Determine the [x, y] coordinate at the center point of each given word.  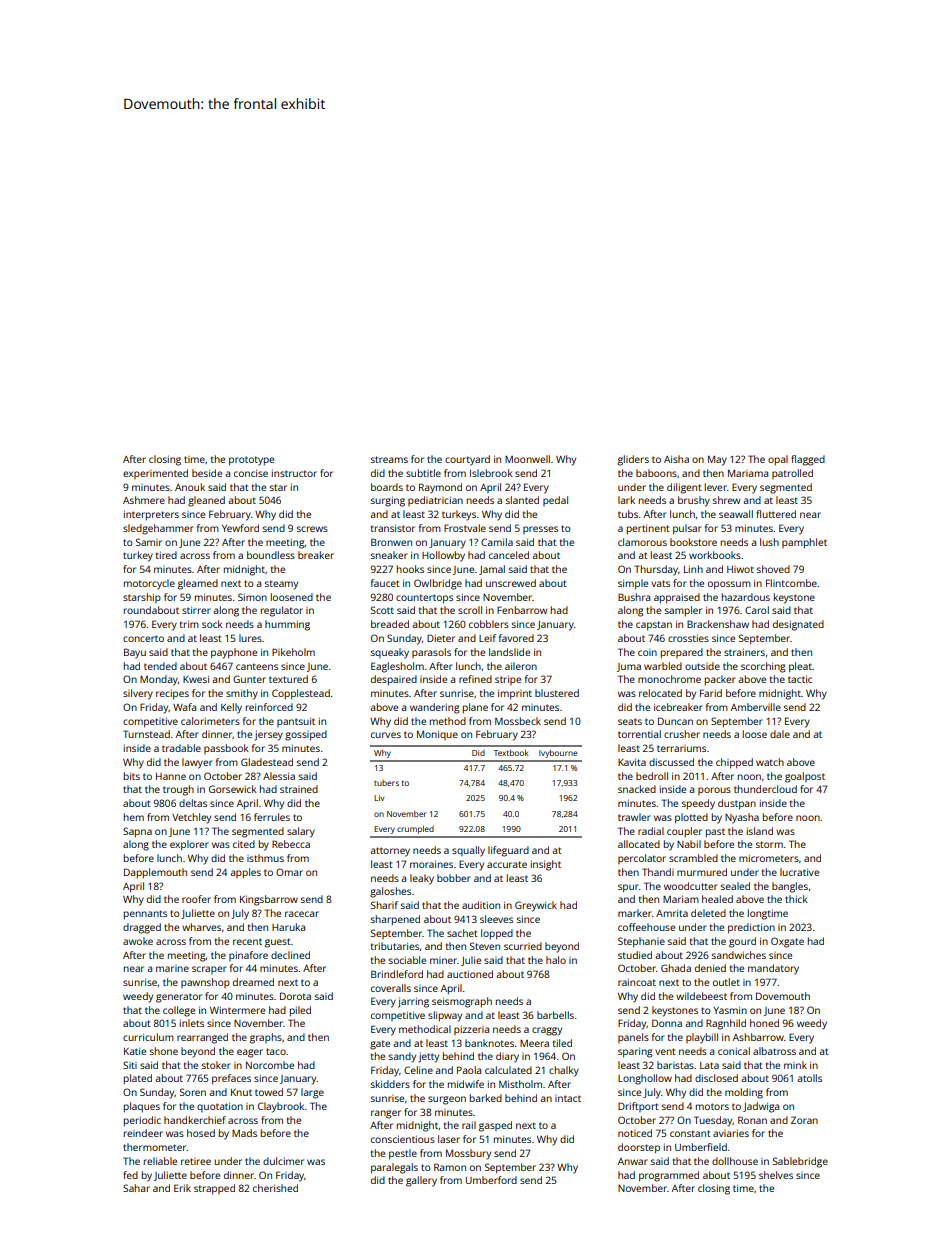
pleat [800, 667]
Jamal [492, 570]
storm [769, 844]
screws [312, 529]
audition [481, 905]
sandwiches [739, 955]
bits [132, 776]
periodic [142, 1121]
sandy [402, 1057]
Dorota [295, 996]
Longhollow [645, 1079]
